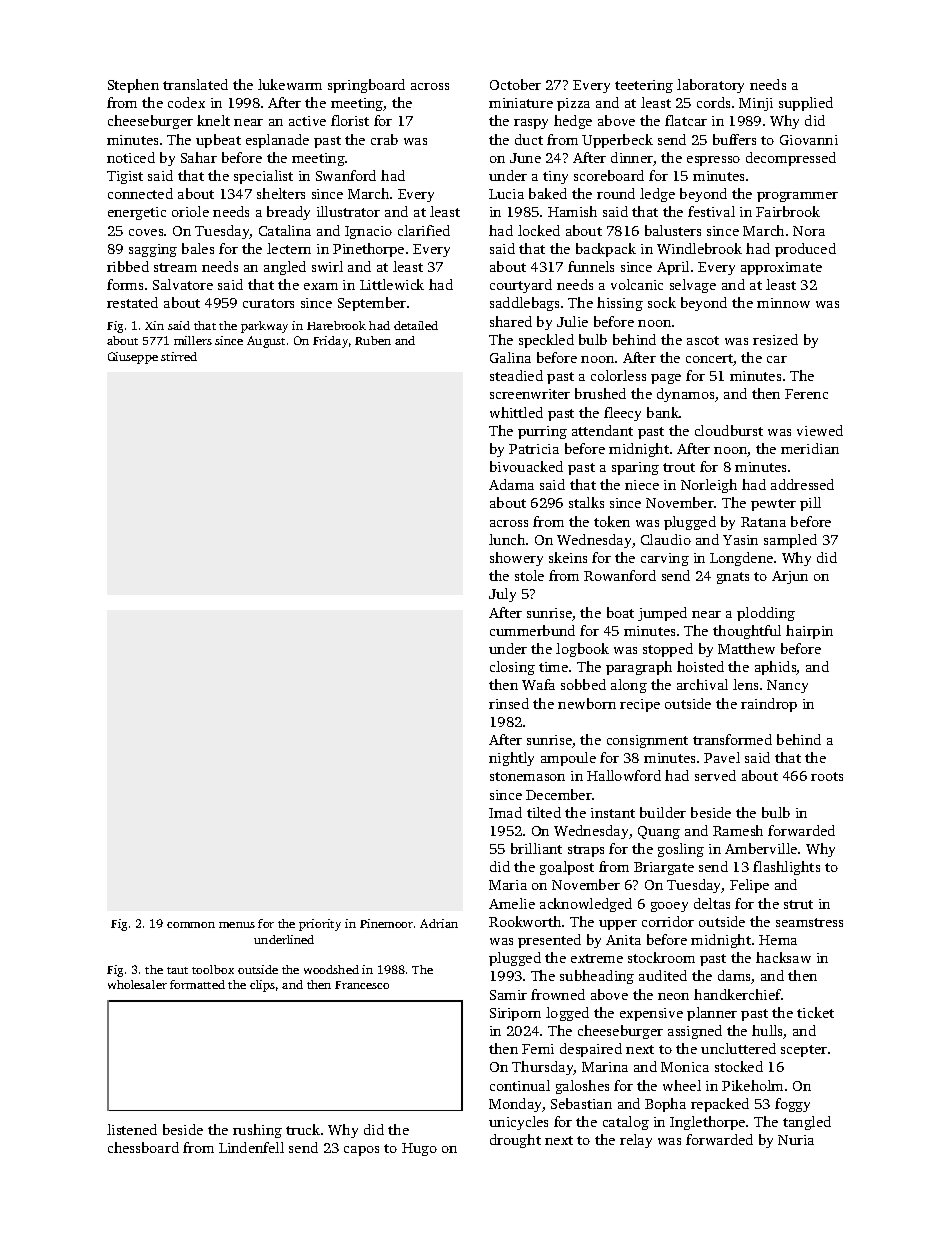 This screenshot has width=952, height=1233. What do you see at coordinates (527, 776) in the screenshot?
I see `stonemason` at bounding box center [527, 776].
